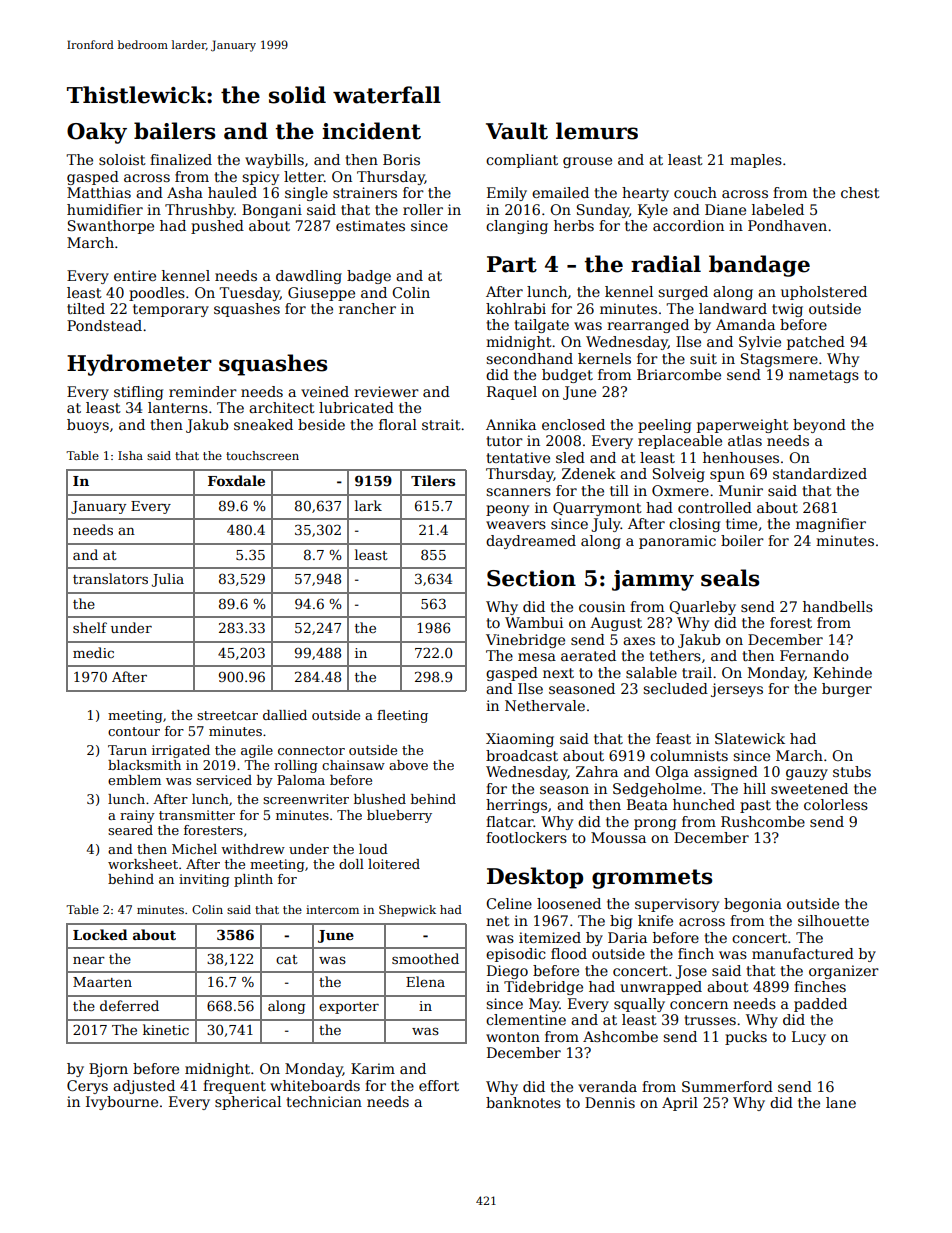  I want to click on Shepwick, so click(407, 911).
